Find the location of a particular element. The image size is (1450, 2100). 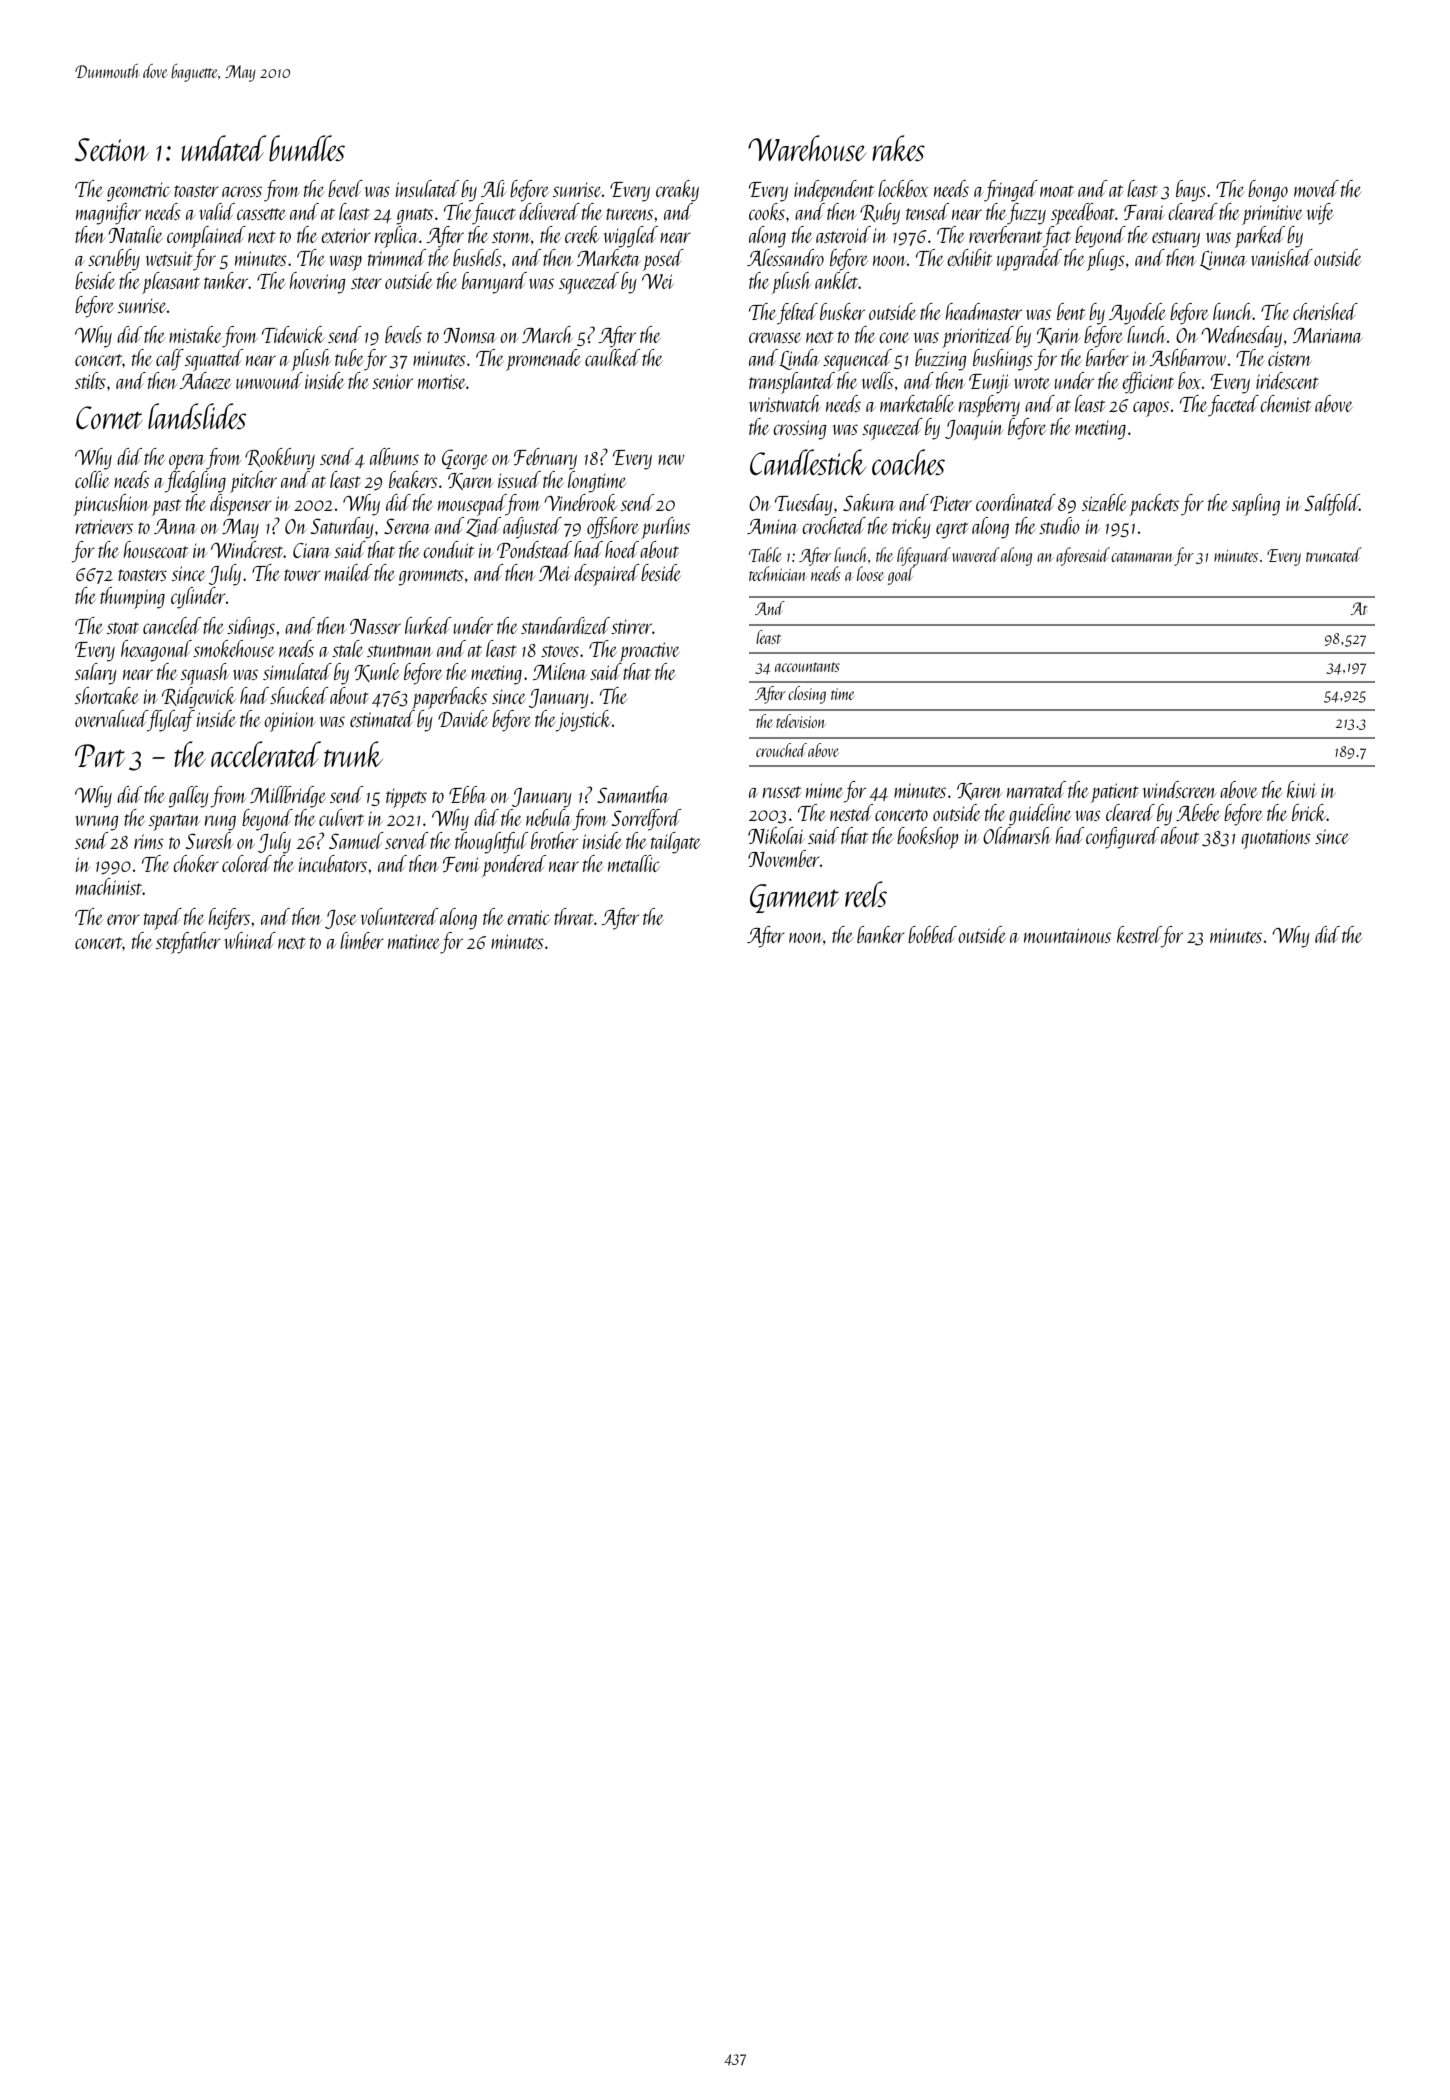

whined is located at coordinates (250, 940).
